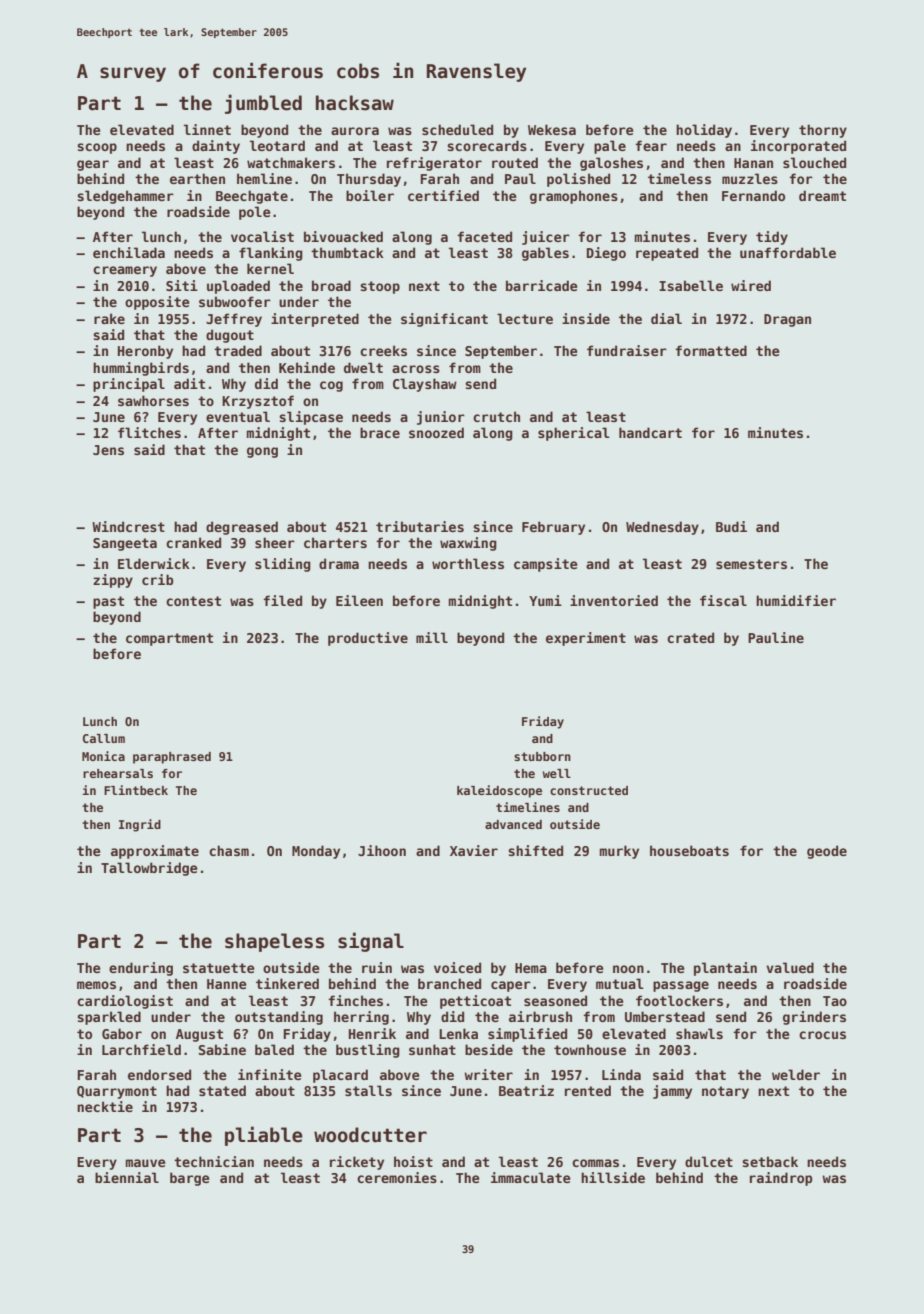  Describe the element at coordinates (487, 145) in the page. I see `scorecards` at that location.
